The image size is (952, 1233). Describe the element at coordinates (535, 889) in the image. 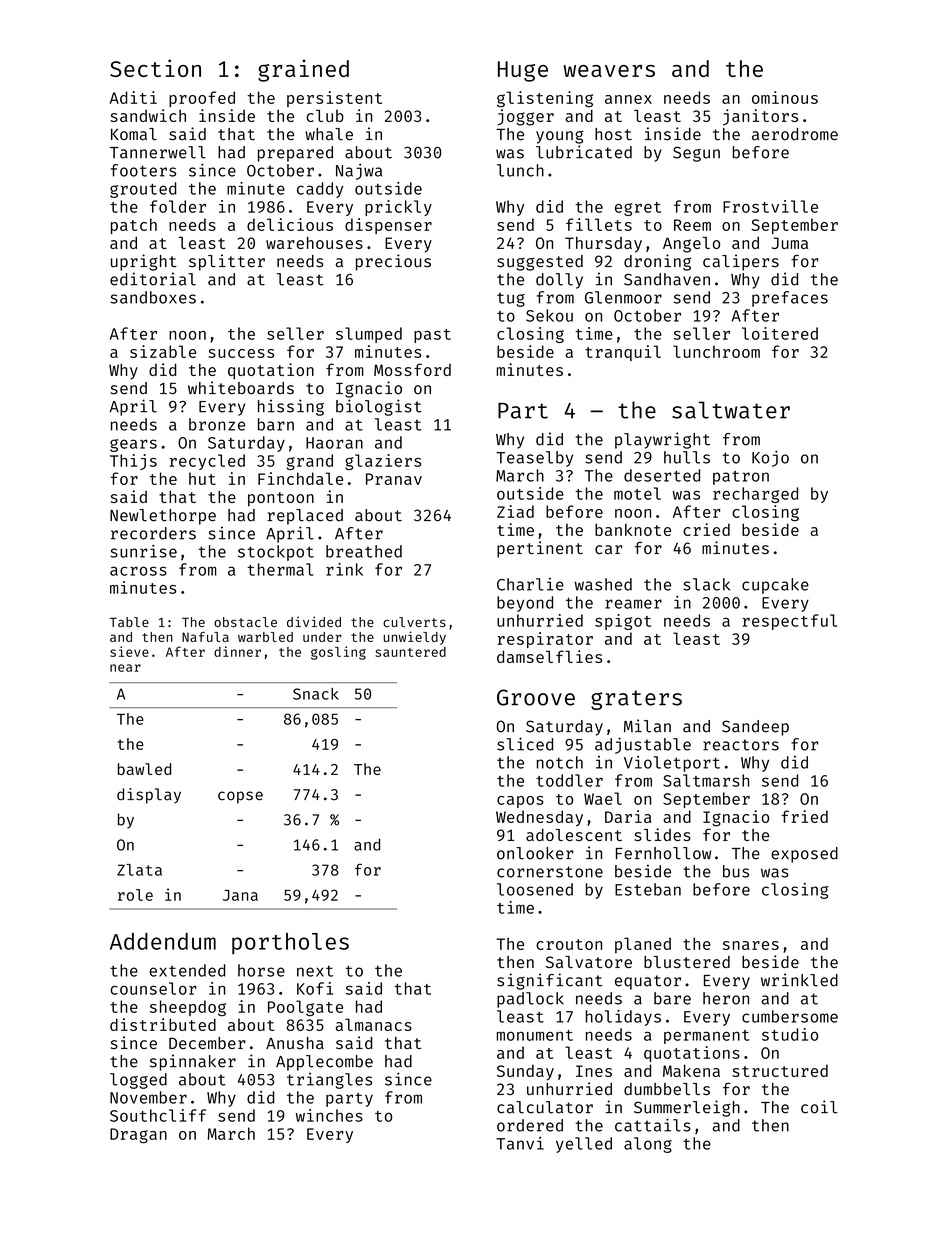

I see `loosened` at that location.
